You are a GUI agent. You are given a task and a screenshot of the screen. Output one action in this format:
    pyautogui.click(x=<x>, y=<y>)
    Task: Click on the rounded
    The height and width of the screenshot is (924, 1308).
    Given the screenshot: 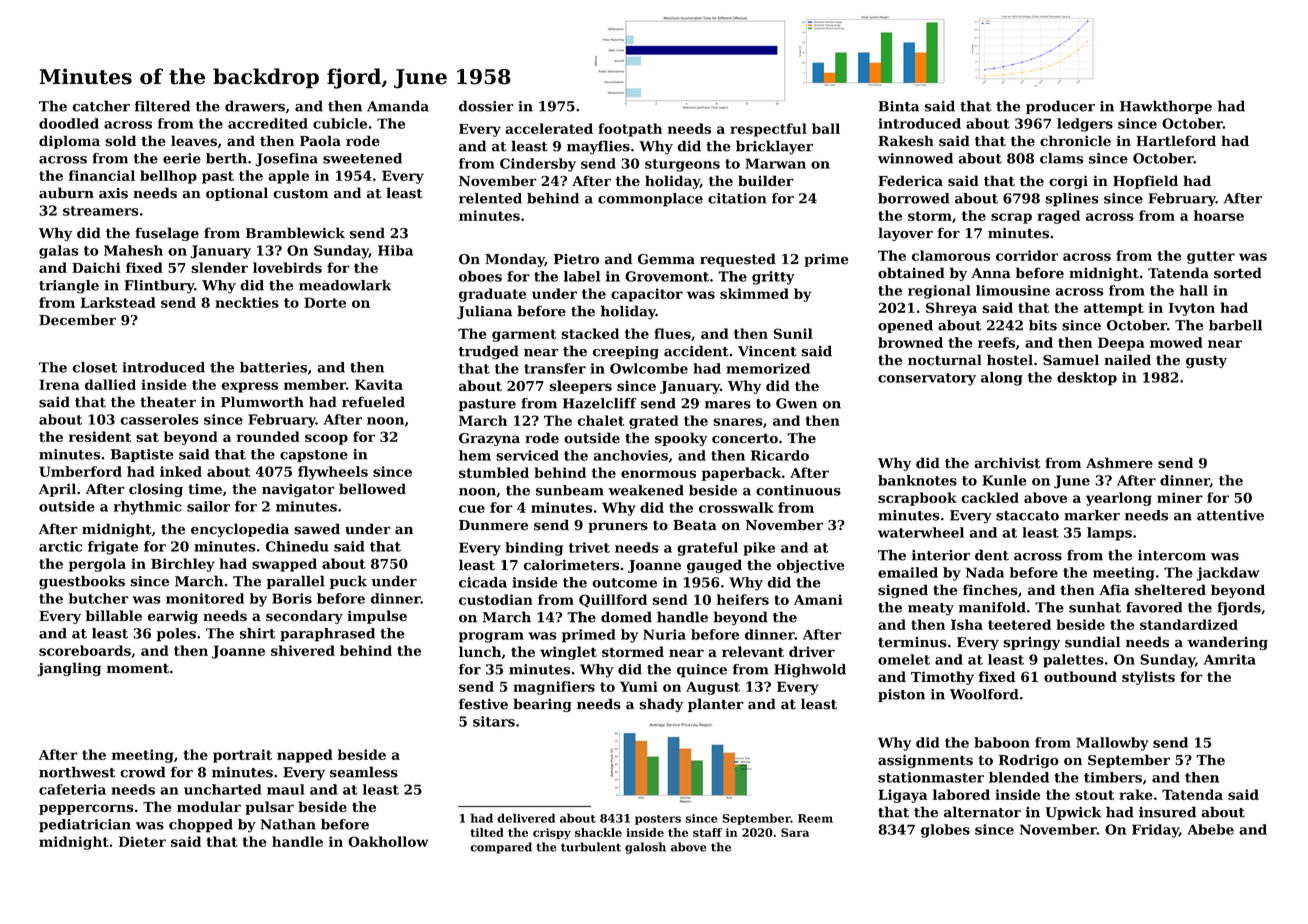 What is the action you would take?
    pyautogui.click(x=268, y=436)
